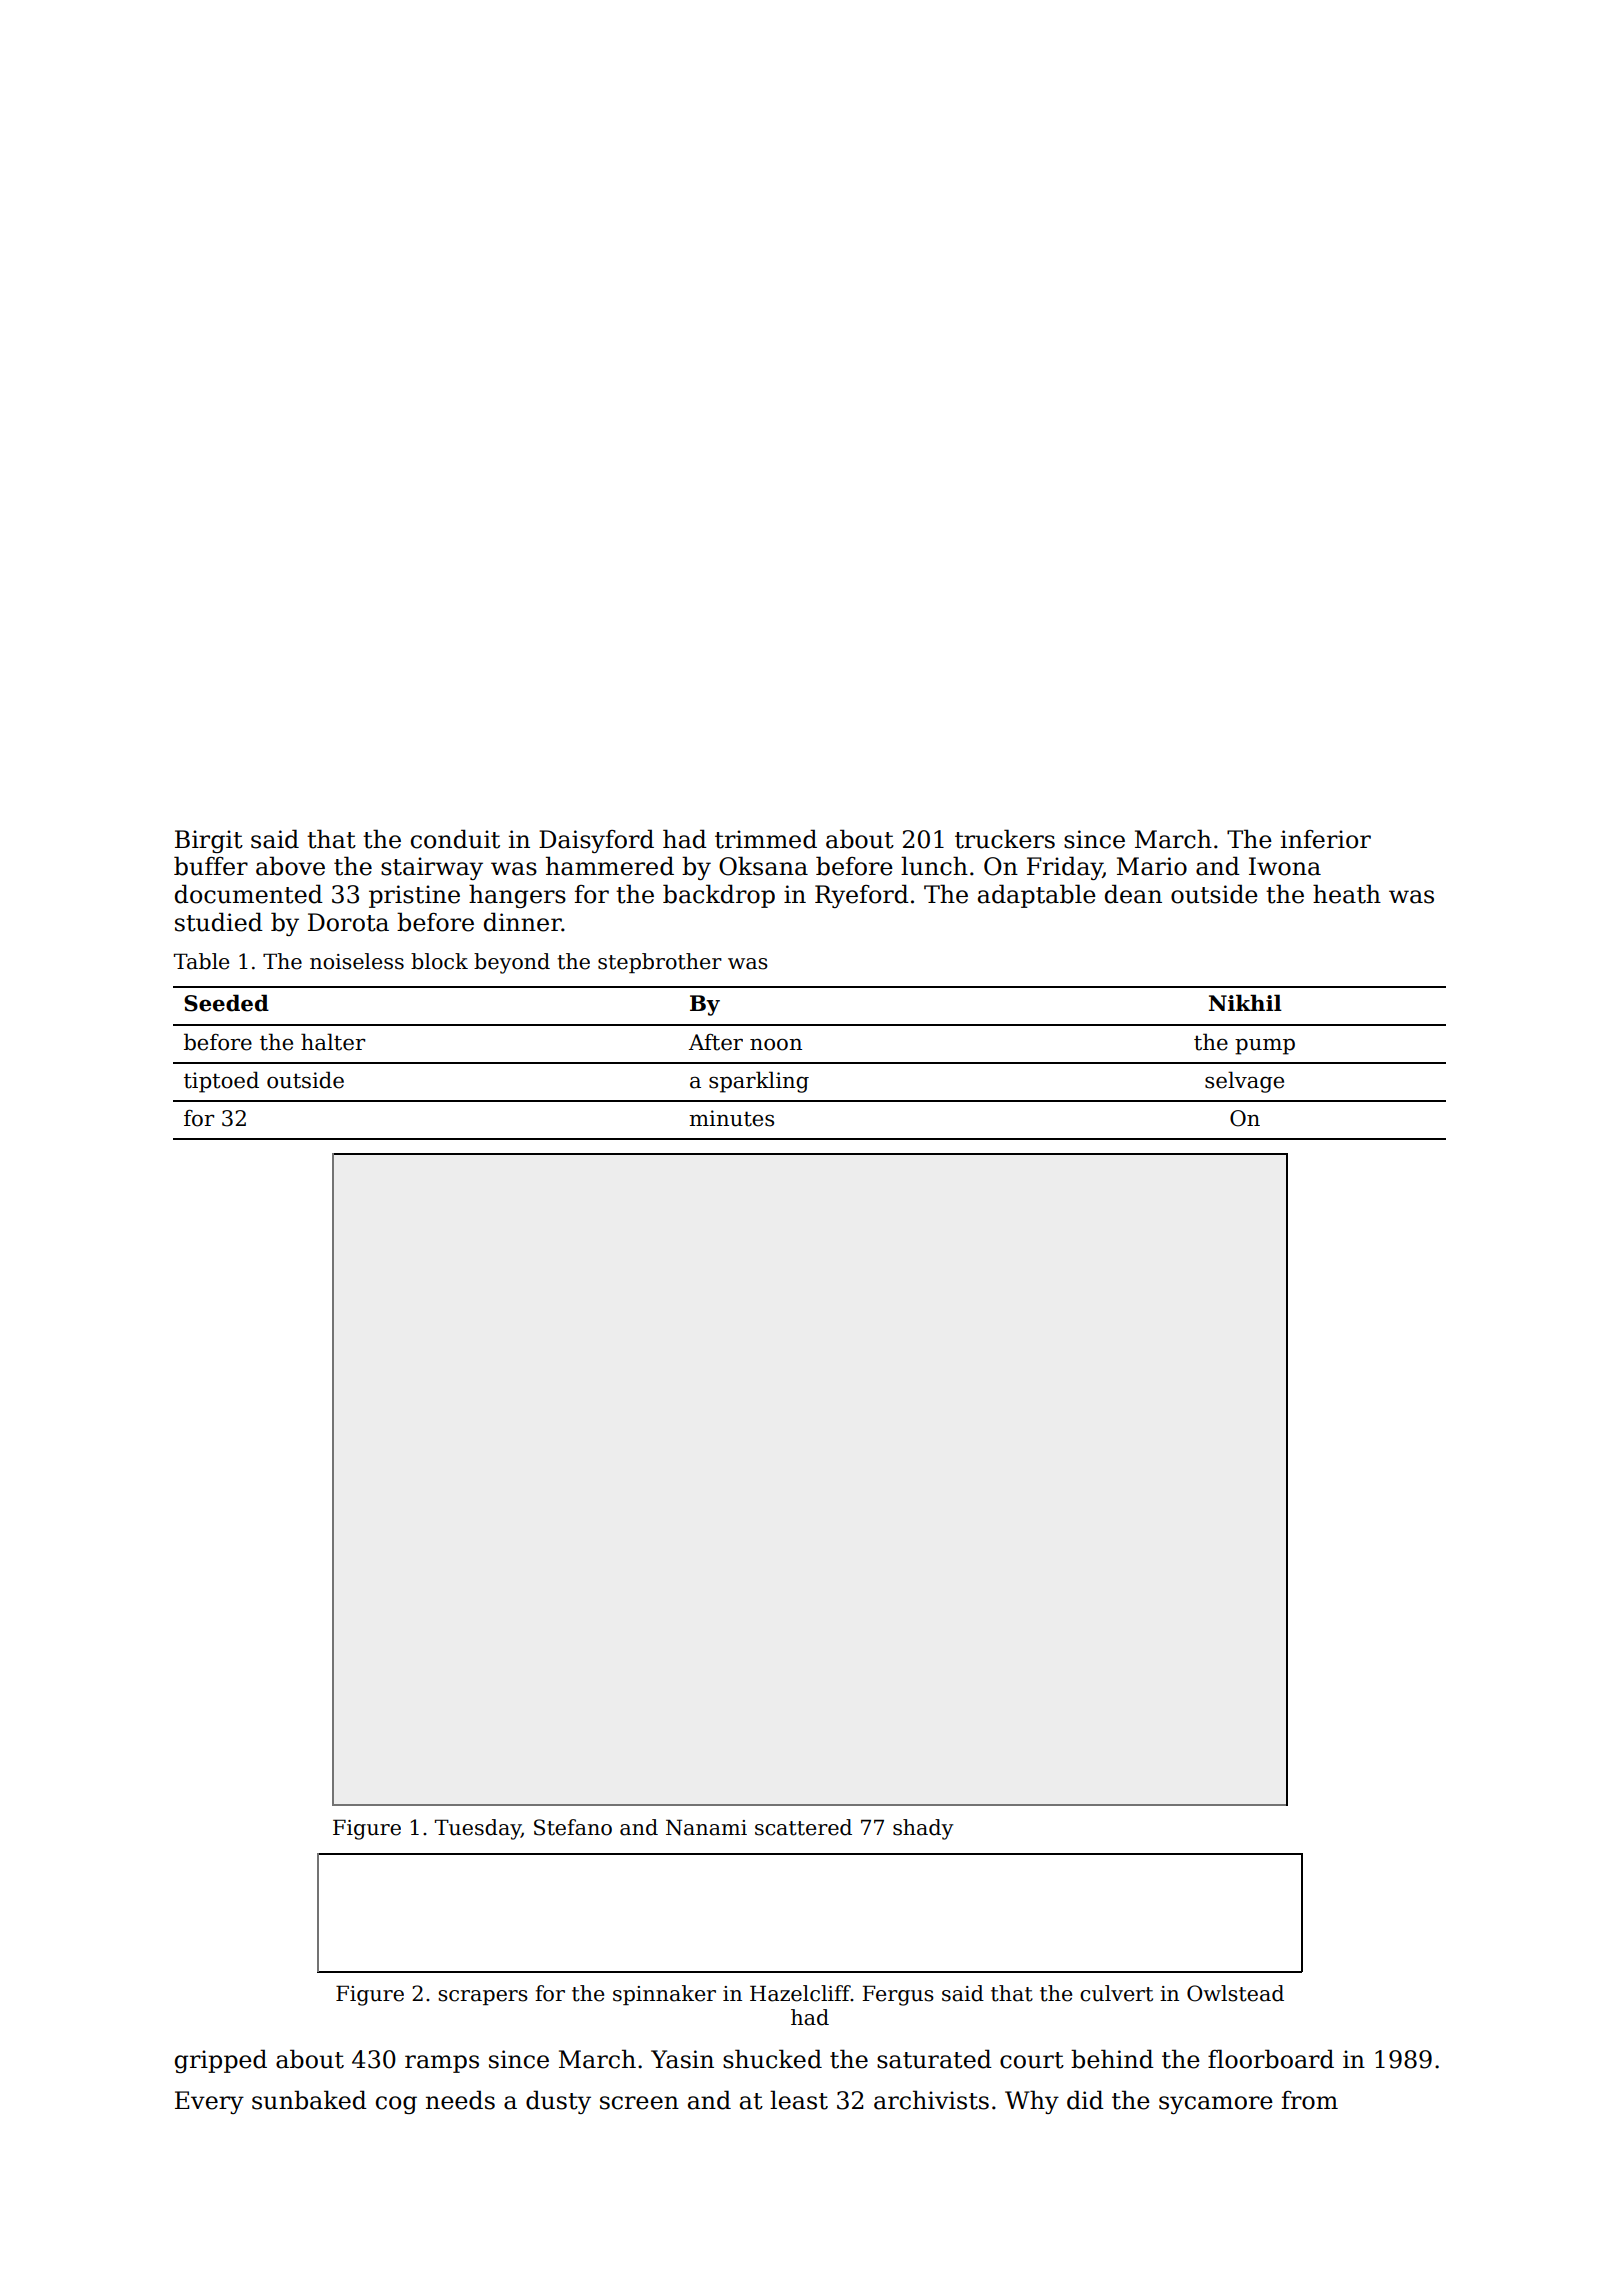  Describe the element at coordinates (759, 1082) in the document. I see `sparkling` at that location.
